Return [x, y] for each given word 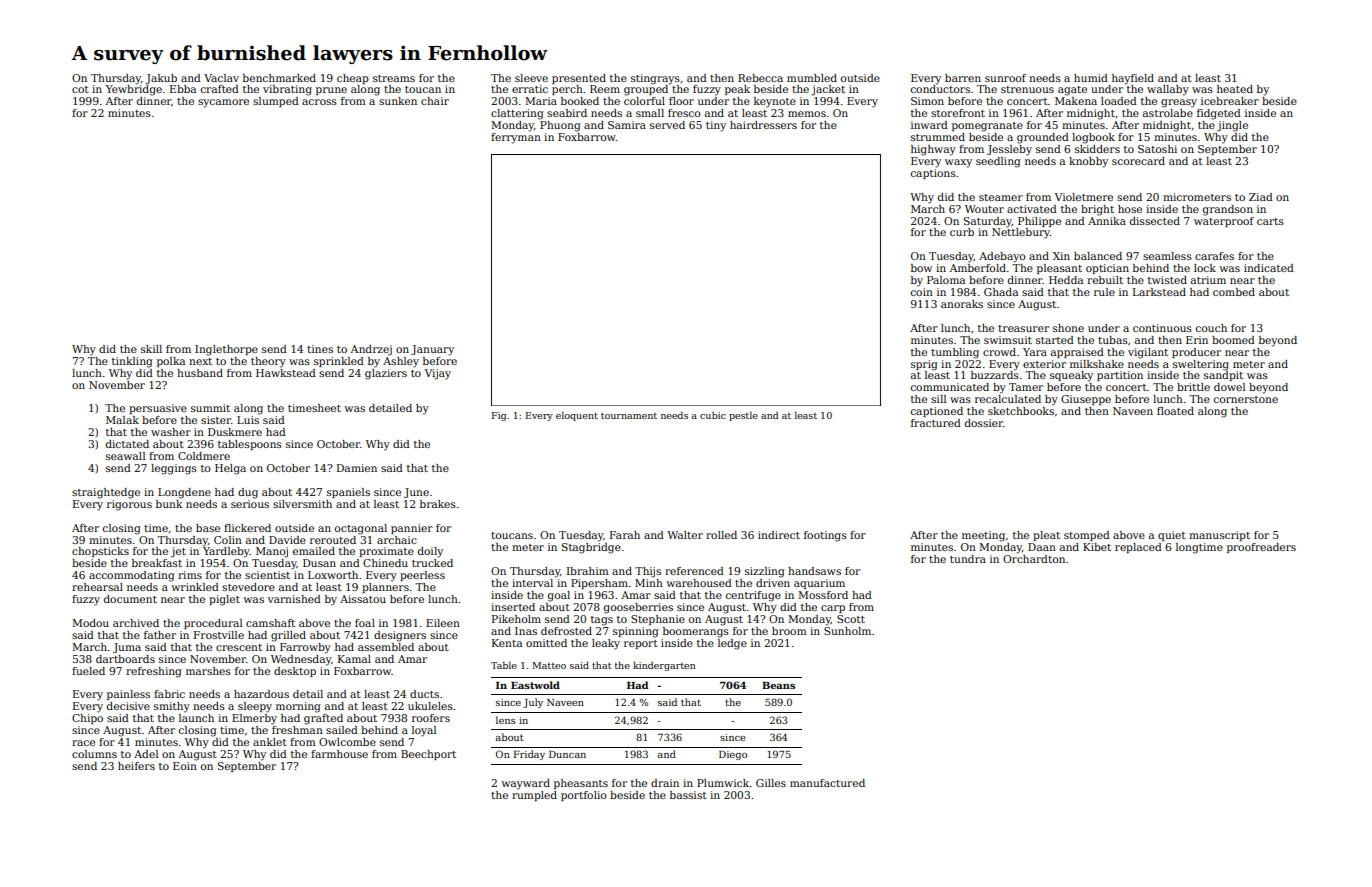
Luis [248, 420]
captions [933, 174]
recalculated [1008, 399]
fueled [88, 671]
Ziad [1261, 197]
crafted [220, 89]
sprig [924, 365]
